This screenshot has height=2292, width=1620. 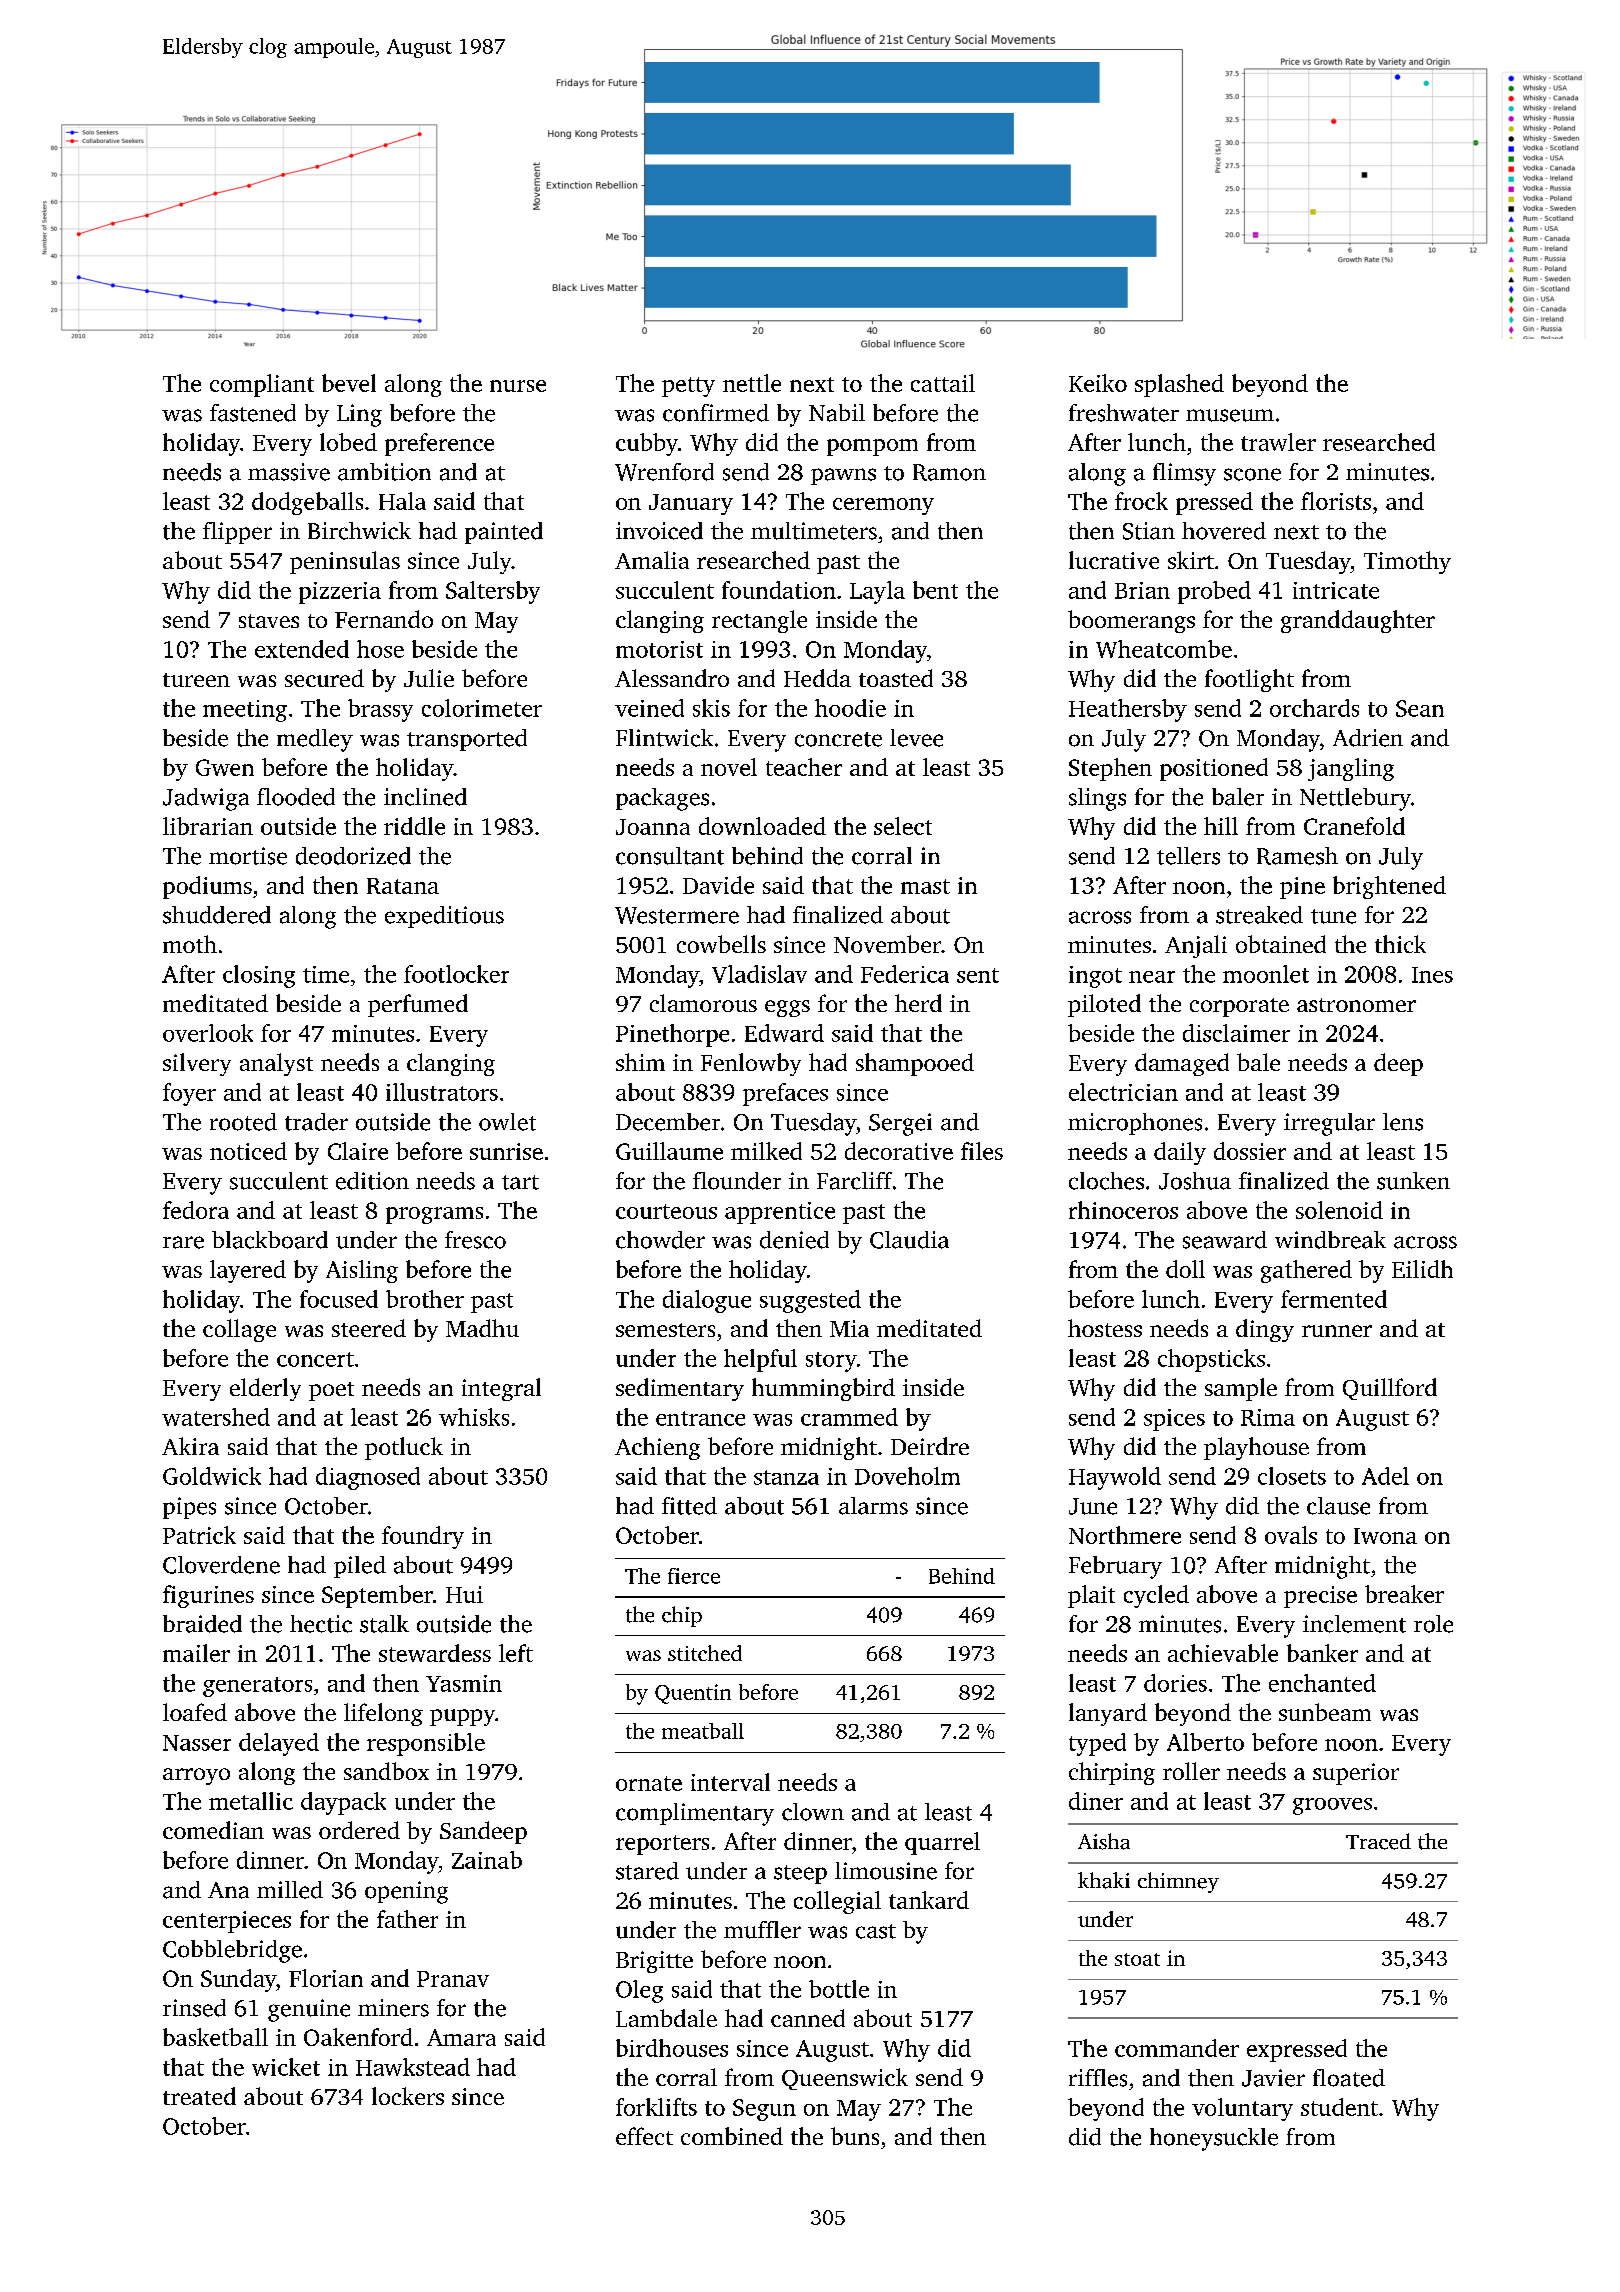 I want to click on seaward, so click(x=1225, y=1240).
